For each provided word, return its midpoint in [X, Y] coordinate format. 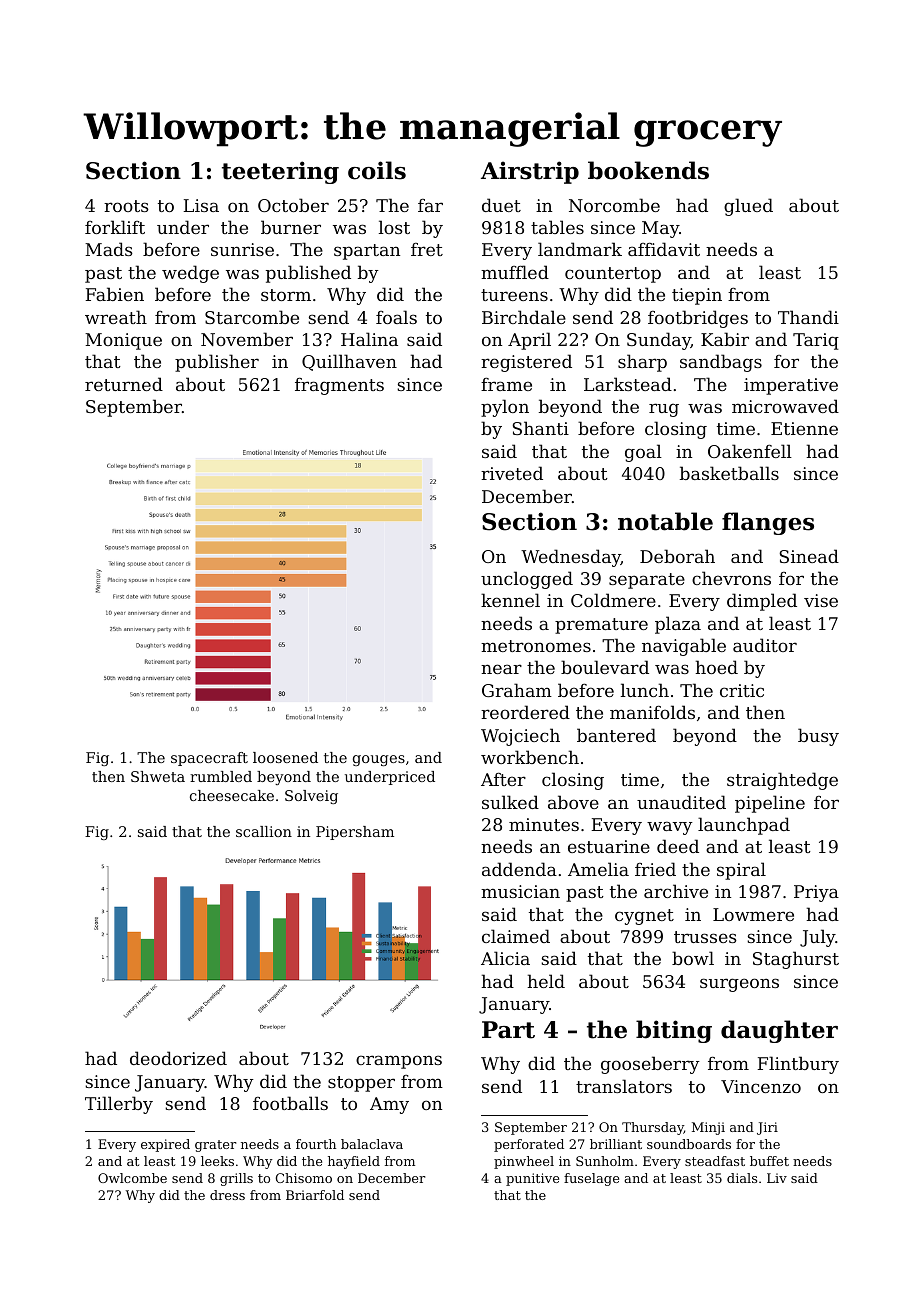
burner [291, 227]
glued [748, 207]
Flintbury [798, 1065]
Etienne [804, 428]
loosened [285, 757]
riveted [512, 473]
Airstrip [530, 172]
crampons [399, 1062]
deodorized [178, 1058]
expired [165, 1145]
